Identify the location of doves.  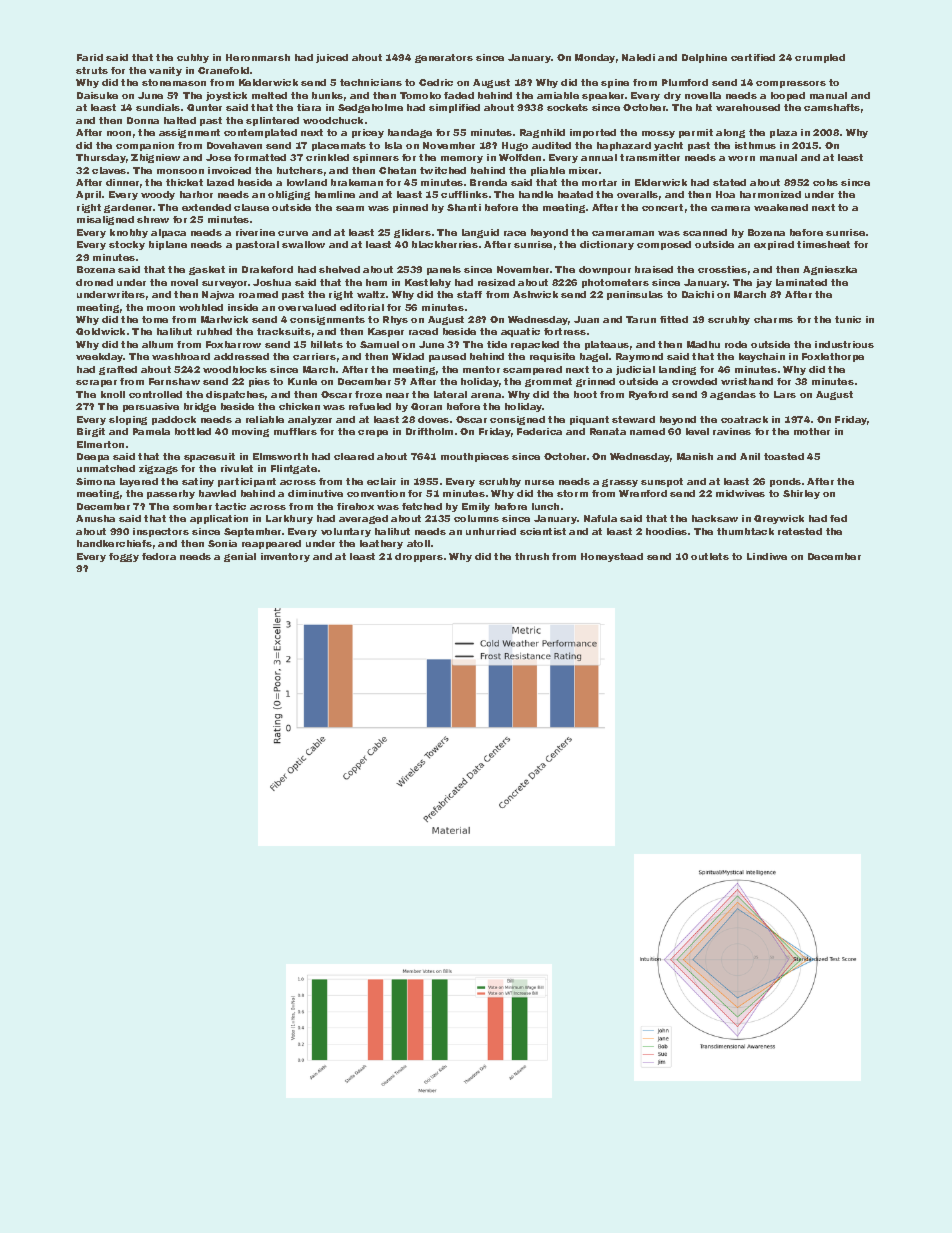
(433, 419).
